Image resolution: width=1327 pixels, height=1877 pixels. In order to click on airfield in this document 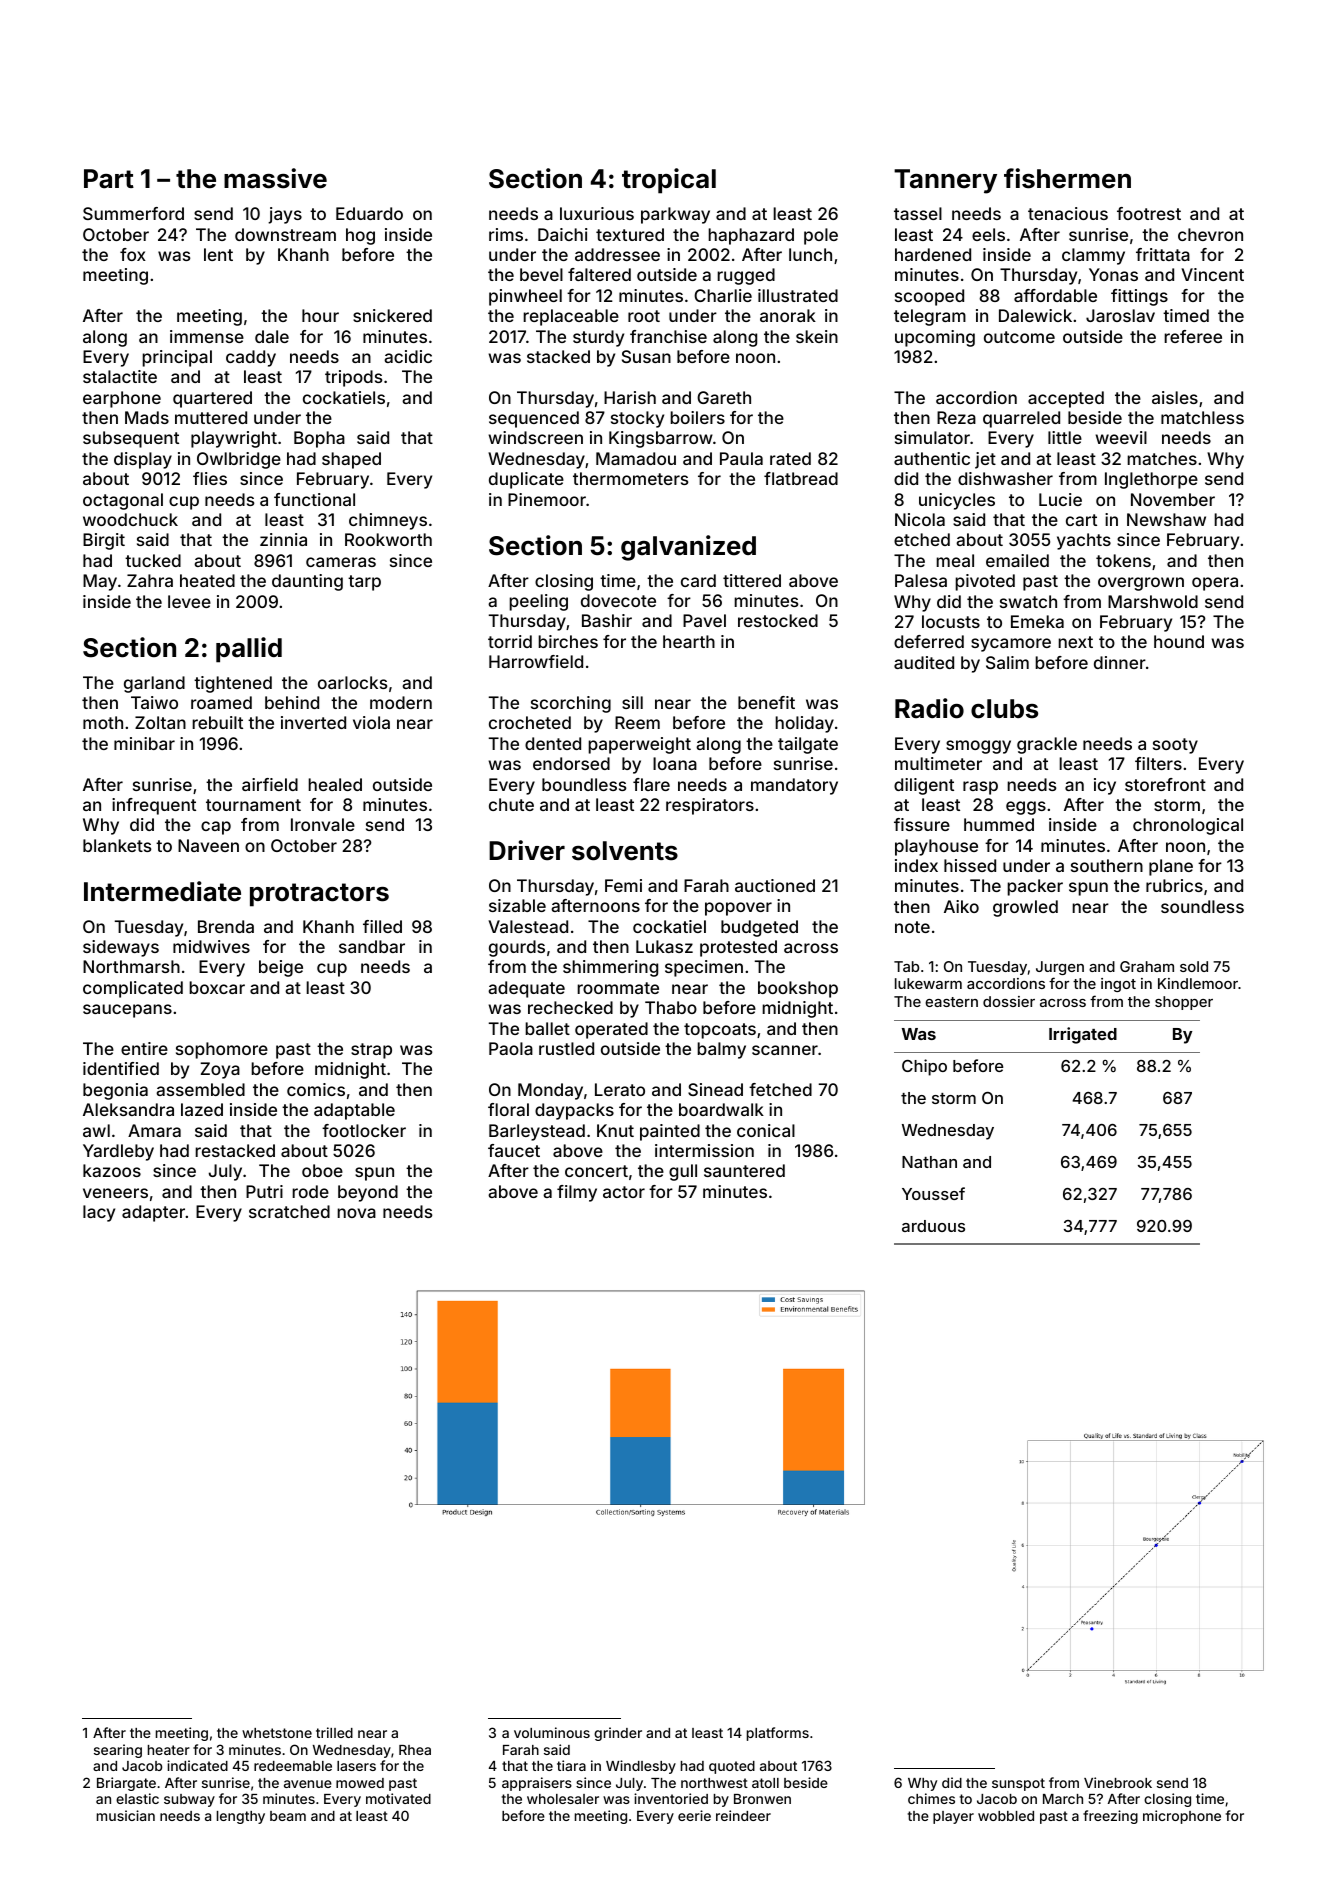, I will do `click(270, 784)`.
